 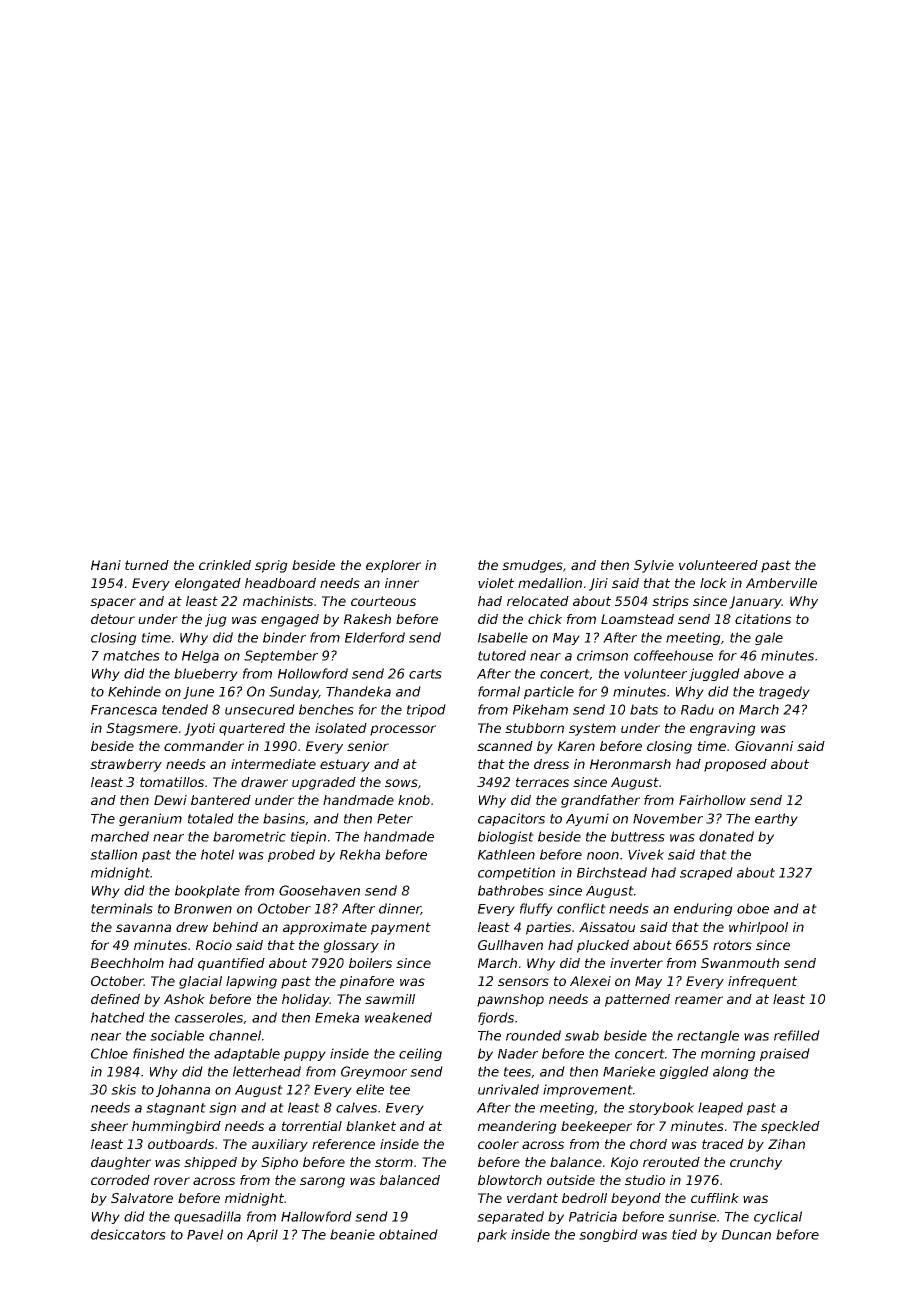 I want to click on park, so click(x=492, y=1235).
